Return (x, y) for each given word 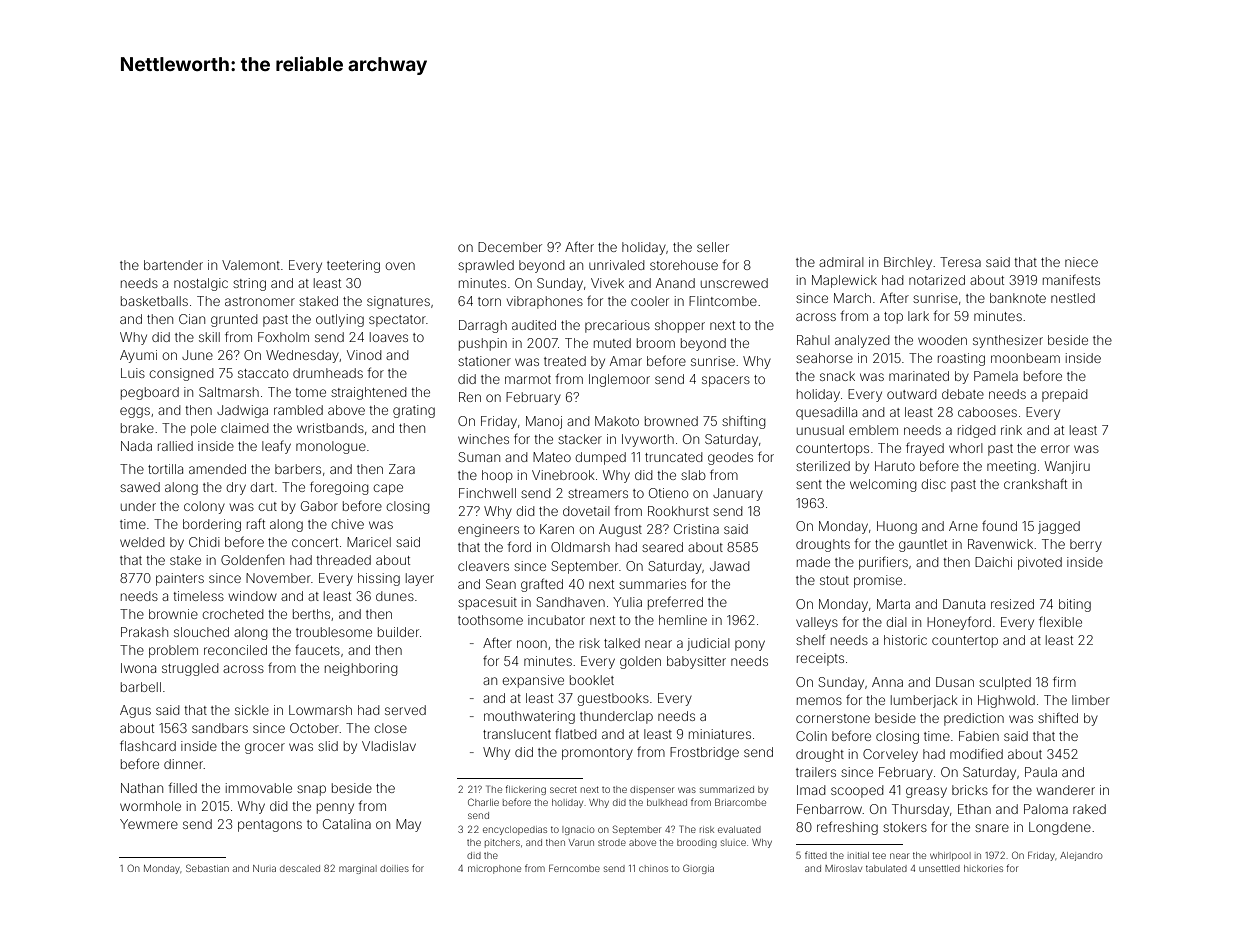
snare (992, 828)
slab (693, 475)
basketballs (154, 301)
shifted (1058, 718)
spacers (726, 381)
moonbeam (1025, 358)
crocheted (233, 614)
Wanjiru (1067, 467)
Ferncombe (574, 868)
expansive (533, 681)
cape (388, 489)
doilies (394, 868)
